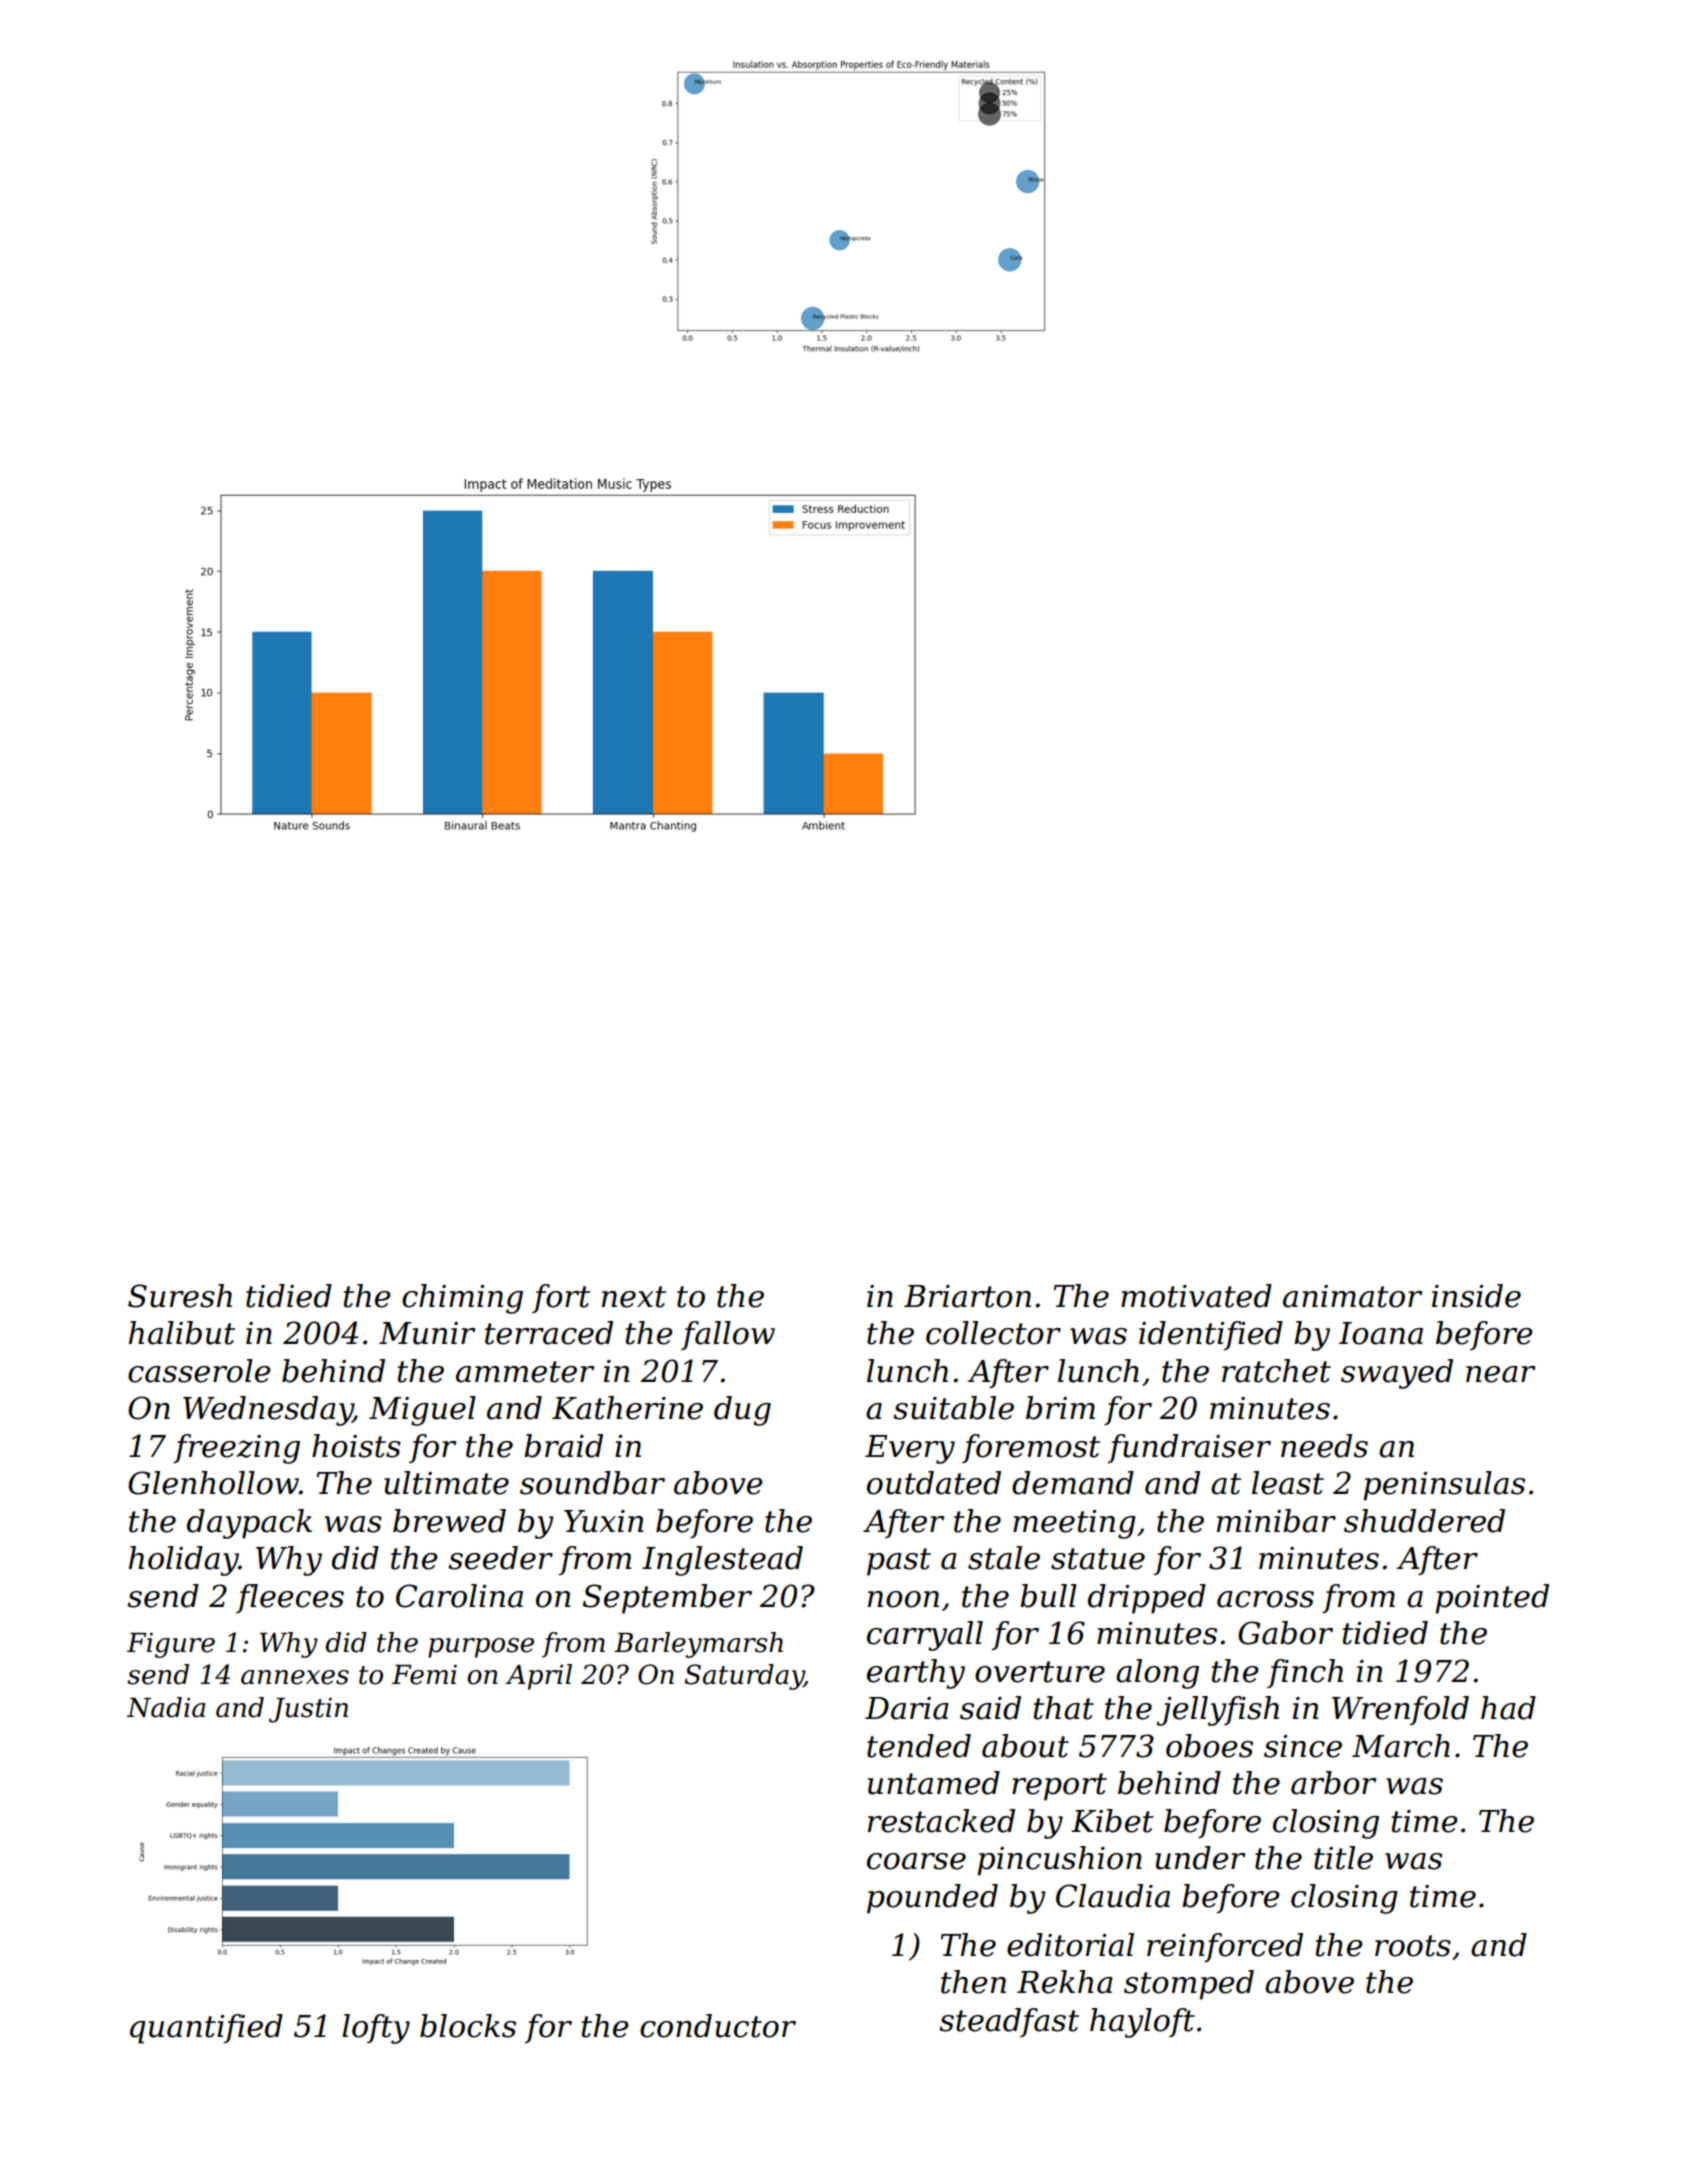  I want to click on arbor, so click(1333, 1783).
